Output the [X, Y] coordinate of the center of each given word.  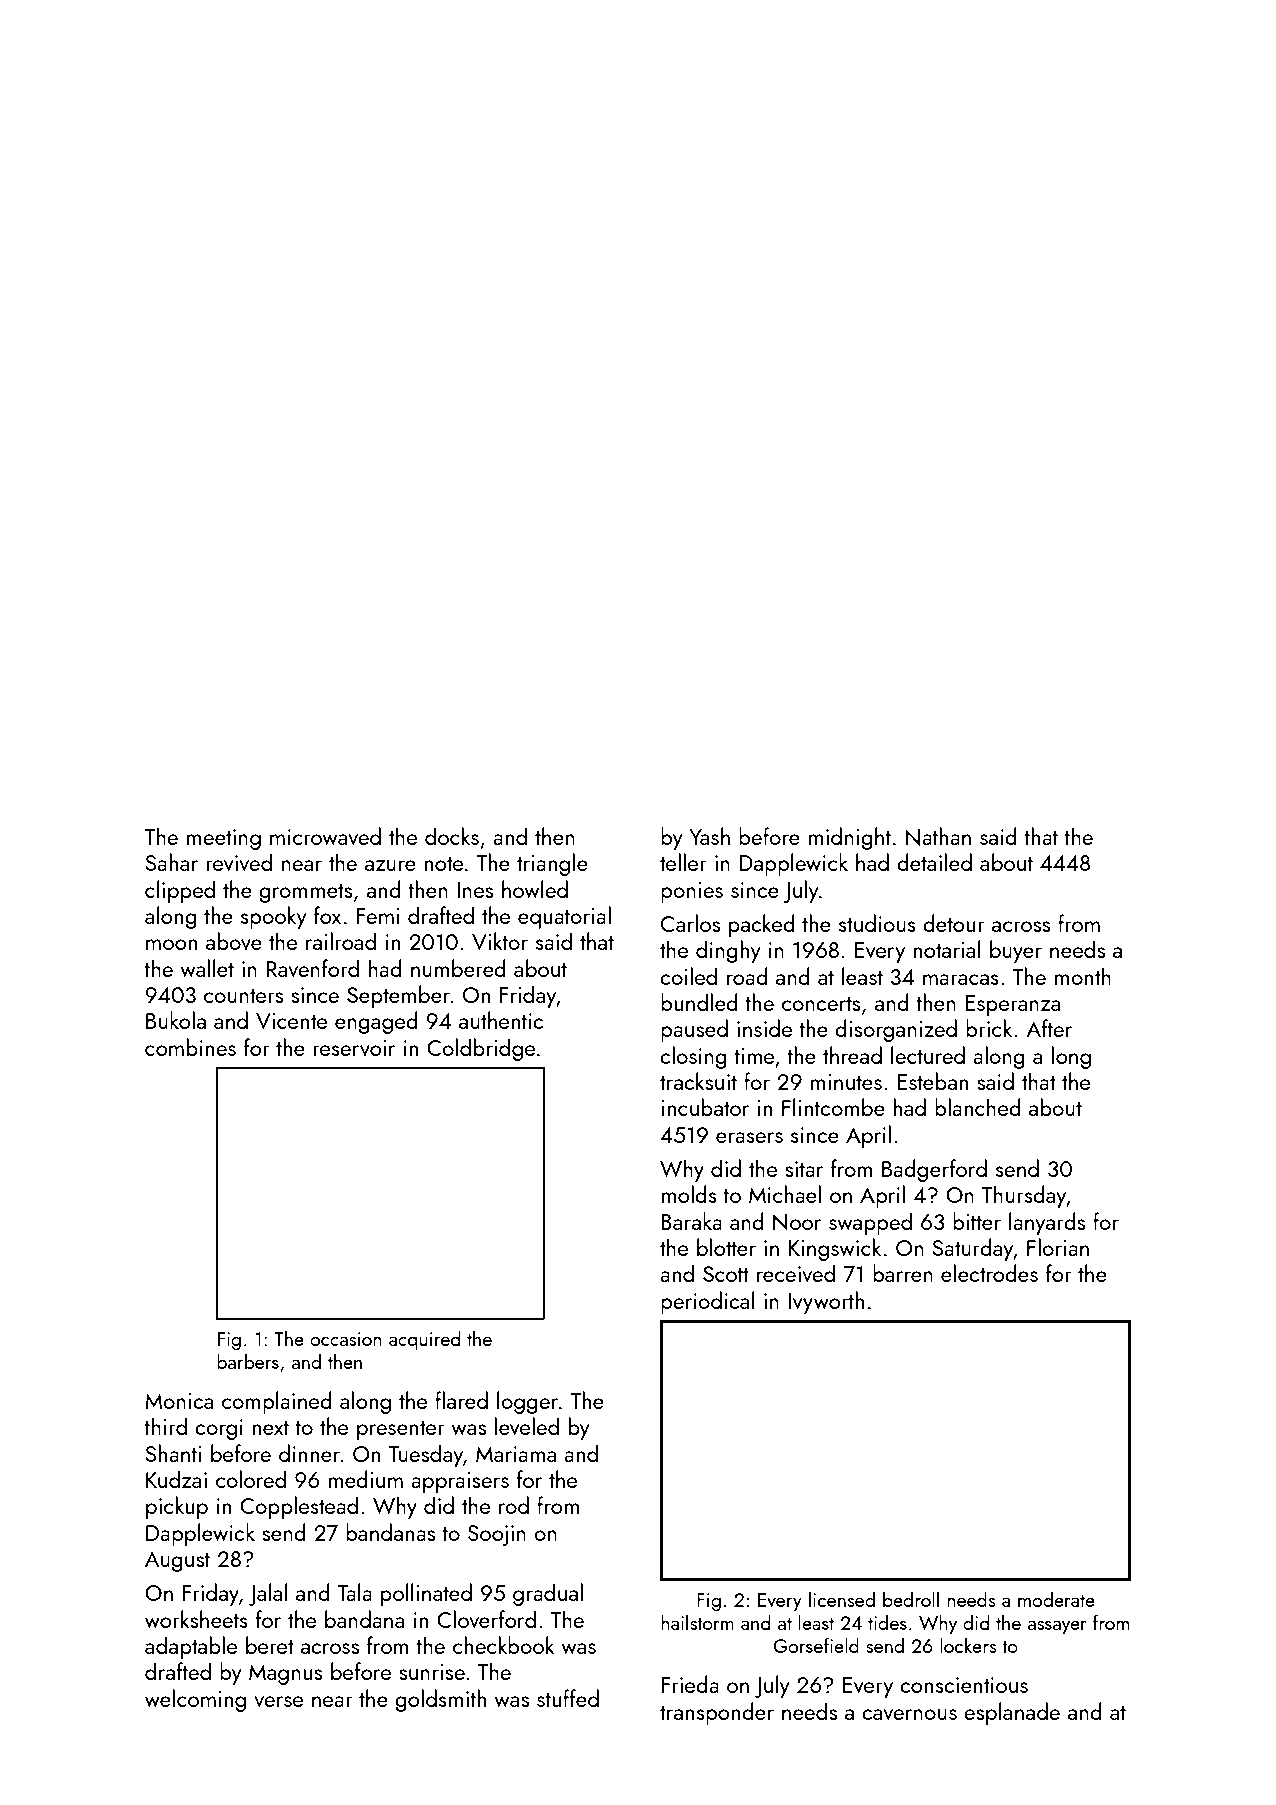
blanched [978, 1107]
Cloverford [486, 1619]
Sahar [171, 862]
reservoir [354, 1048]
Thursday [1024, 1196]
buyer [1016, 951]
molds [689, 1194]
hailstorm [697, 1622]
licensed [842, 1599]
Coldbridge [481, 1049]
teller [683, 862]
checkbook [504, 1645]
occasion [345, 1339]
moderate [1056, 1599]
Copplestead [299, 1507]
